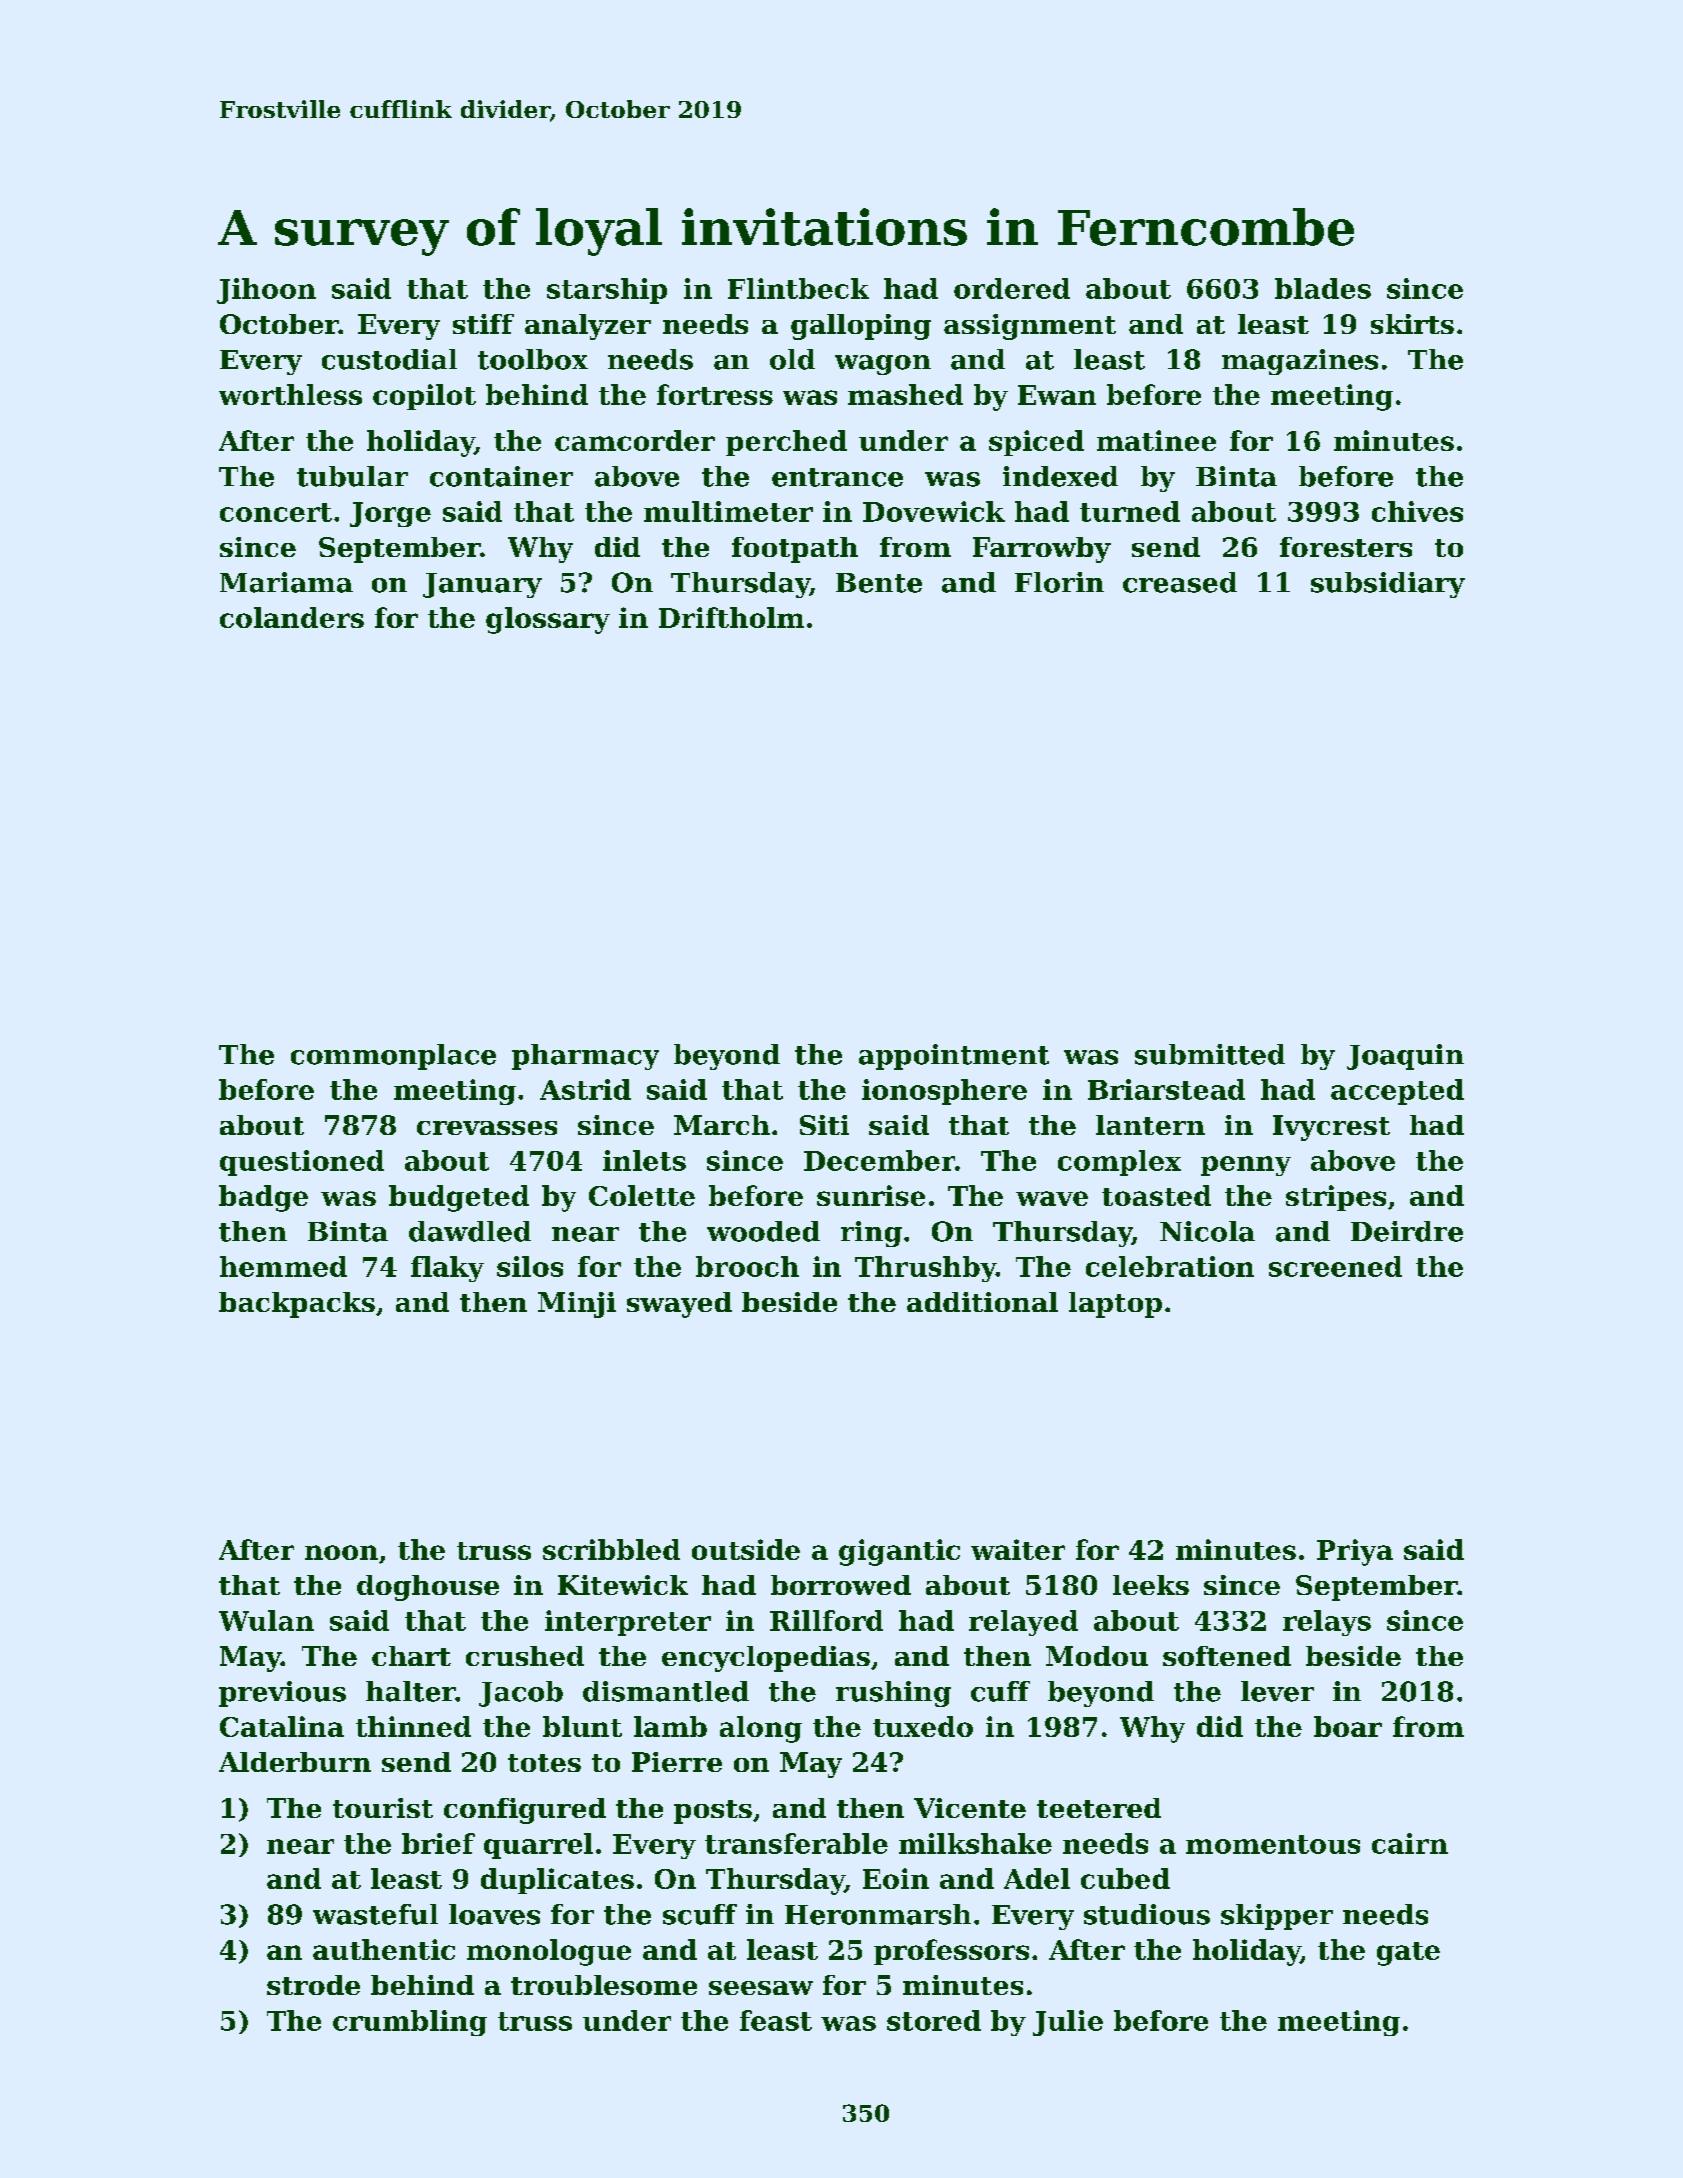  What do you see at coordinates (1388, 585) in the screenshot?
I see `subsidiary` at bounding box center [1388, 585].
